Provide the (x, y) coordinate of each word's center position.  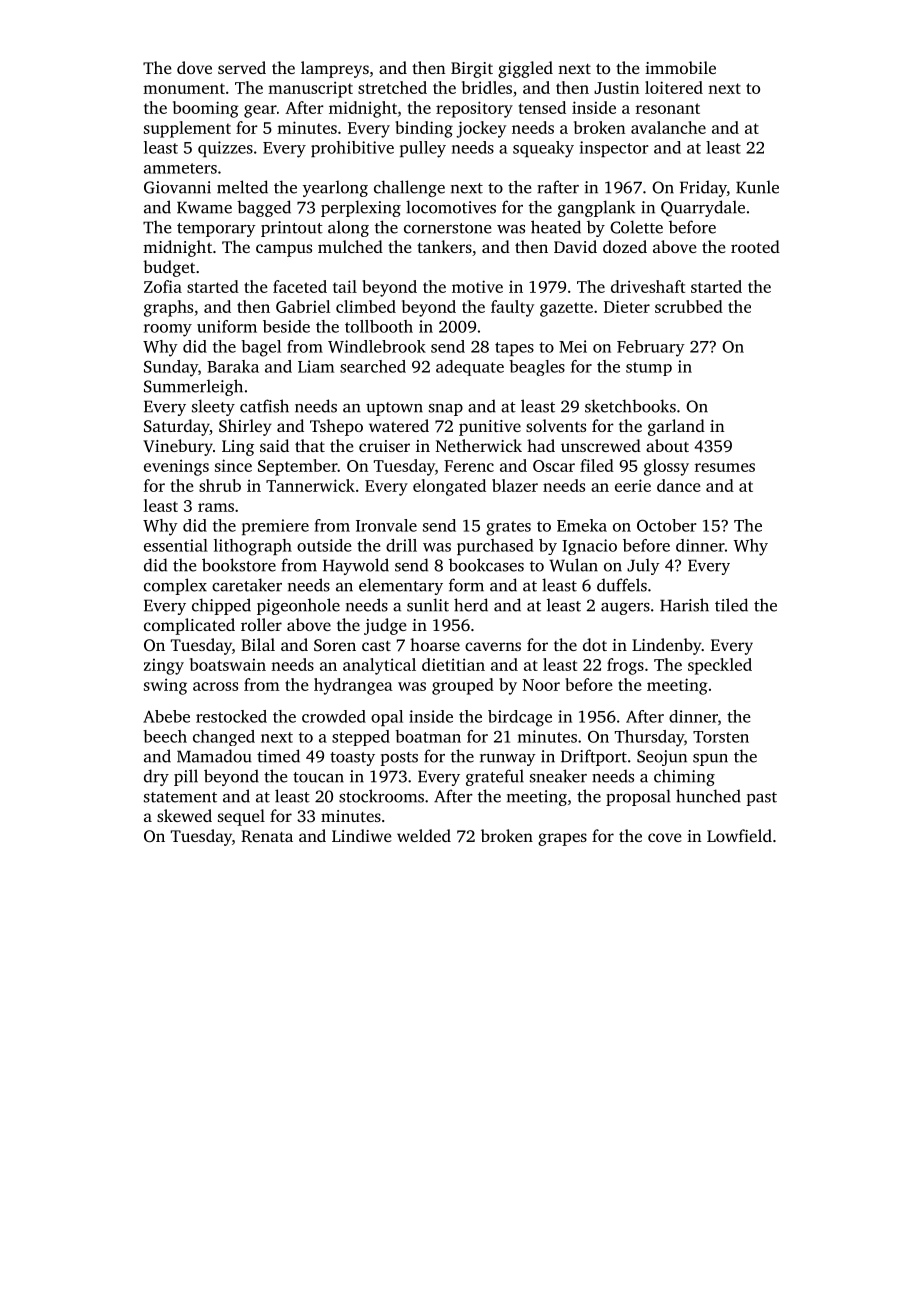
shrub (220, 485)
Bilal (258, 644)
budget (169, 268)
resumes (725, 467)
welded (424, 835)
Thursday (649, 738)
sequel (241, 817)
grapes (562, 839)
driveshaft (648, 286)
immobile (680, 67)
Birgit (472, 70)
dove (194, 67)
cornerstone (447, 228)
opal (387, 718)
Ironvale (386, 525)
